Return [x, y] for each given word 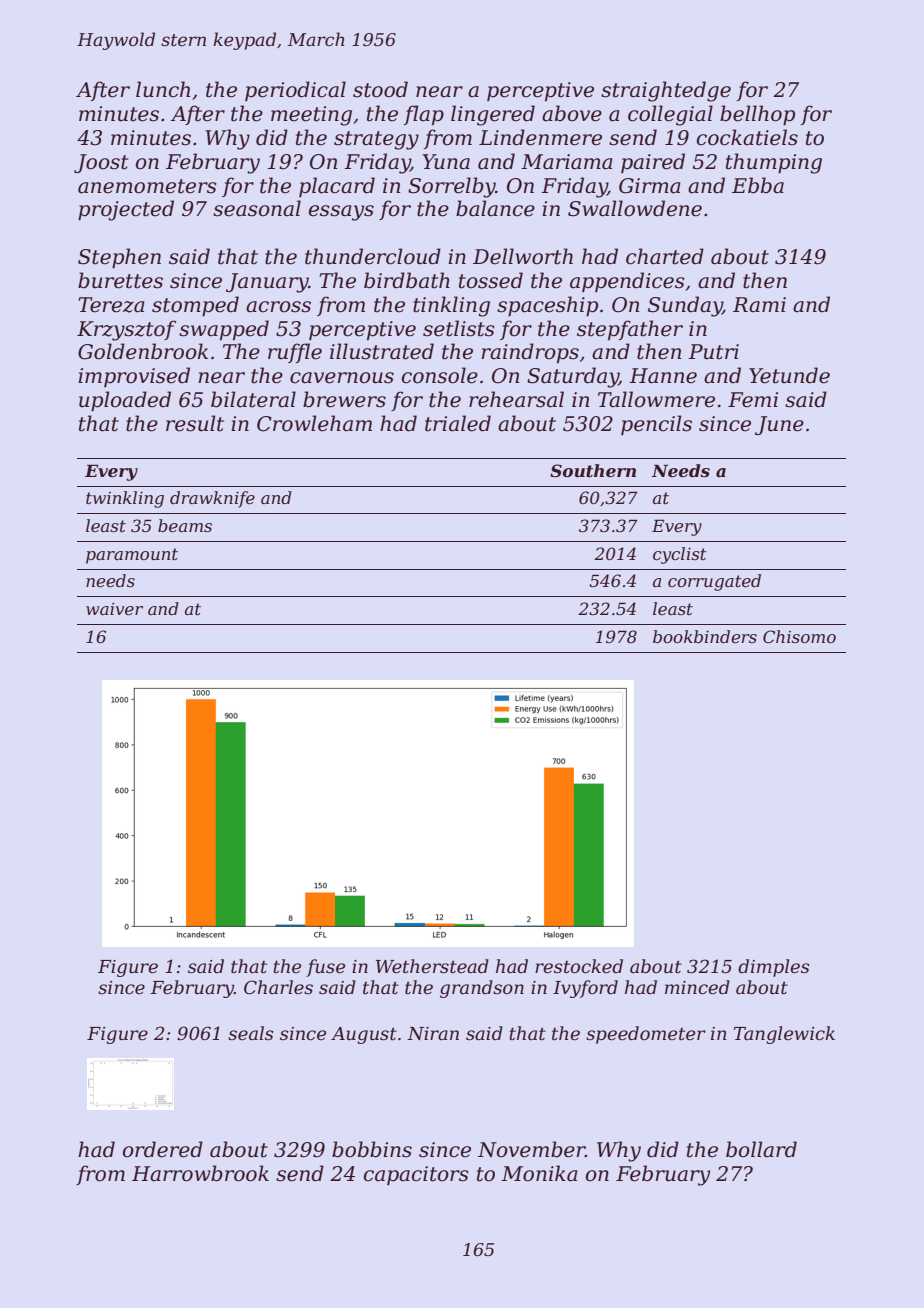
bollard [761, 1149]
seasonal [257, 208]
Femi [753, 400]
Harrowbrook [200, 1173]
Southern [593, 470]
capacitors [416, 1175]
